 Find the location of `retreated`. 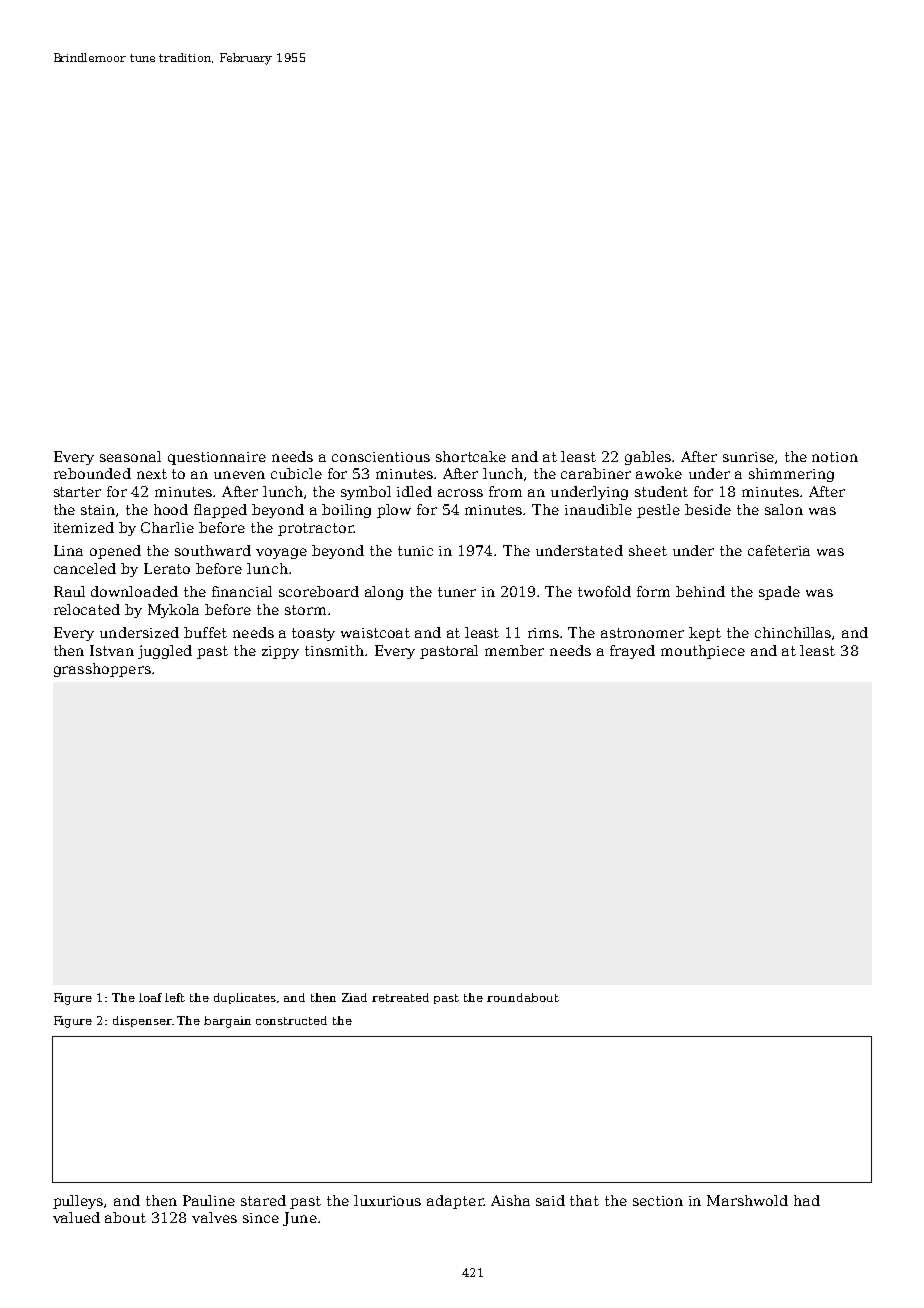

retreated is located at coordinates (400, 997).
